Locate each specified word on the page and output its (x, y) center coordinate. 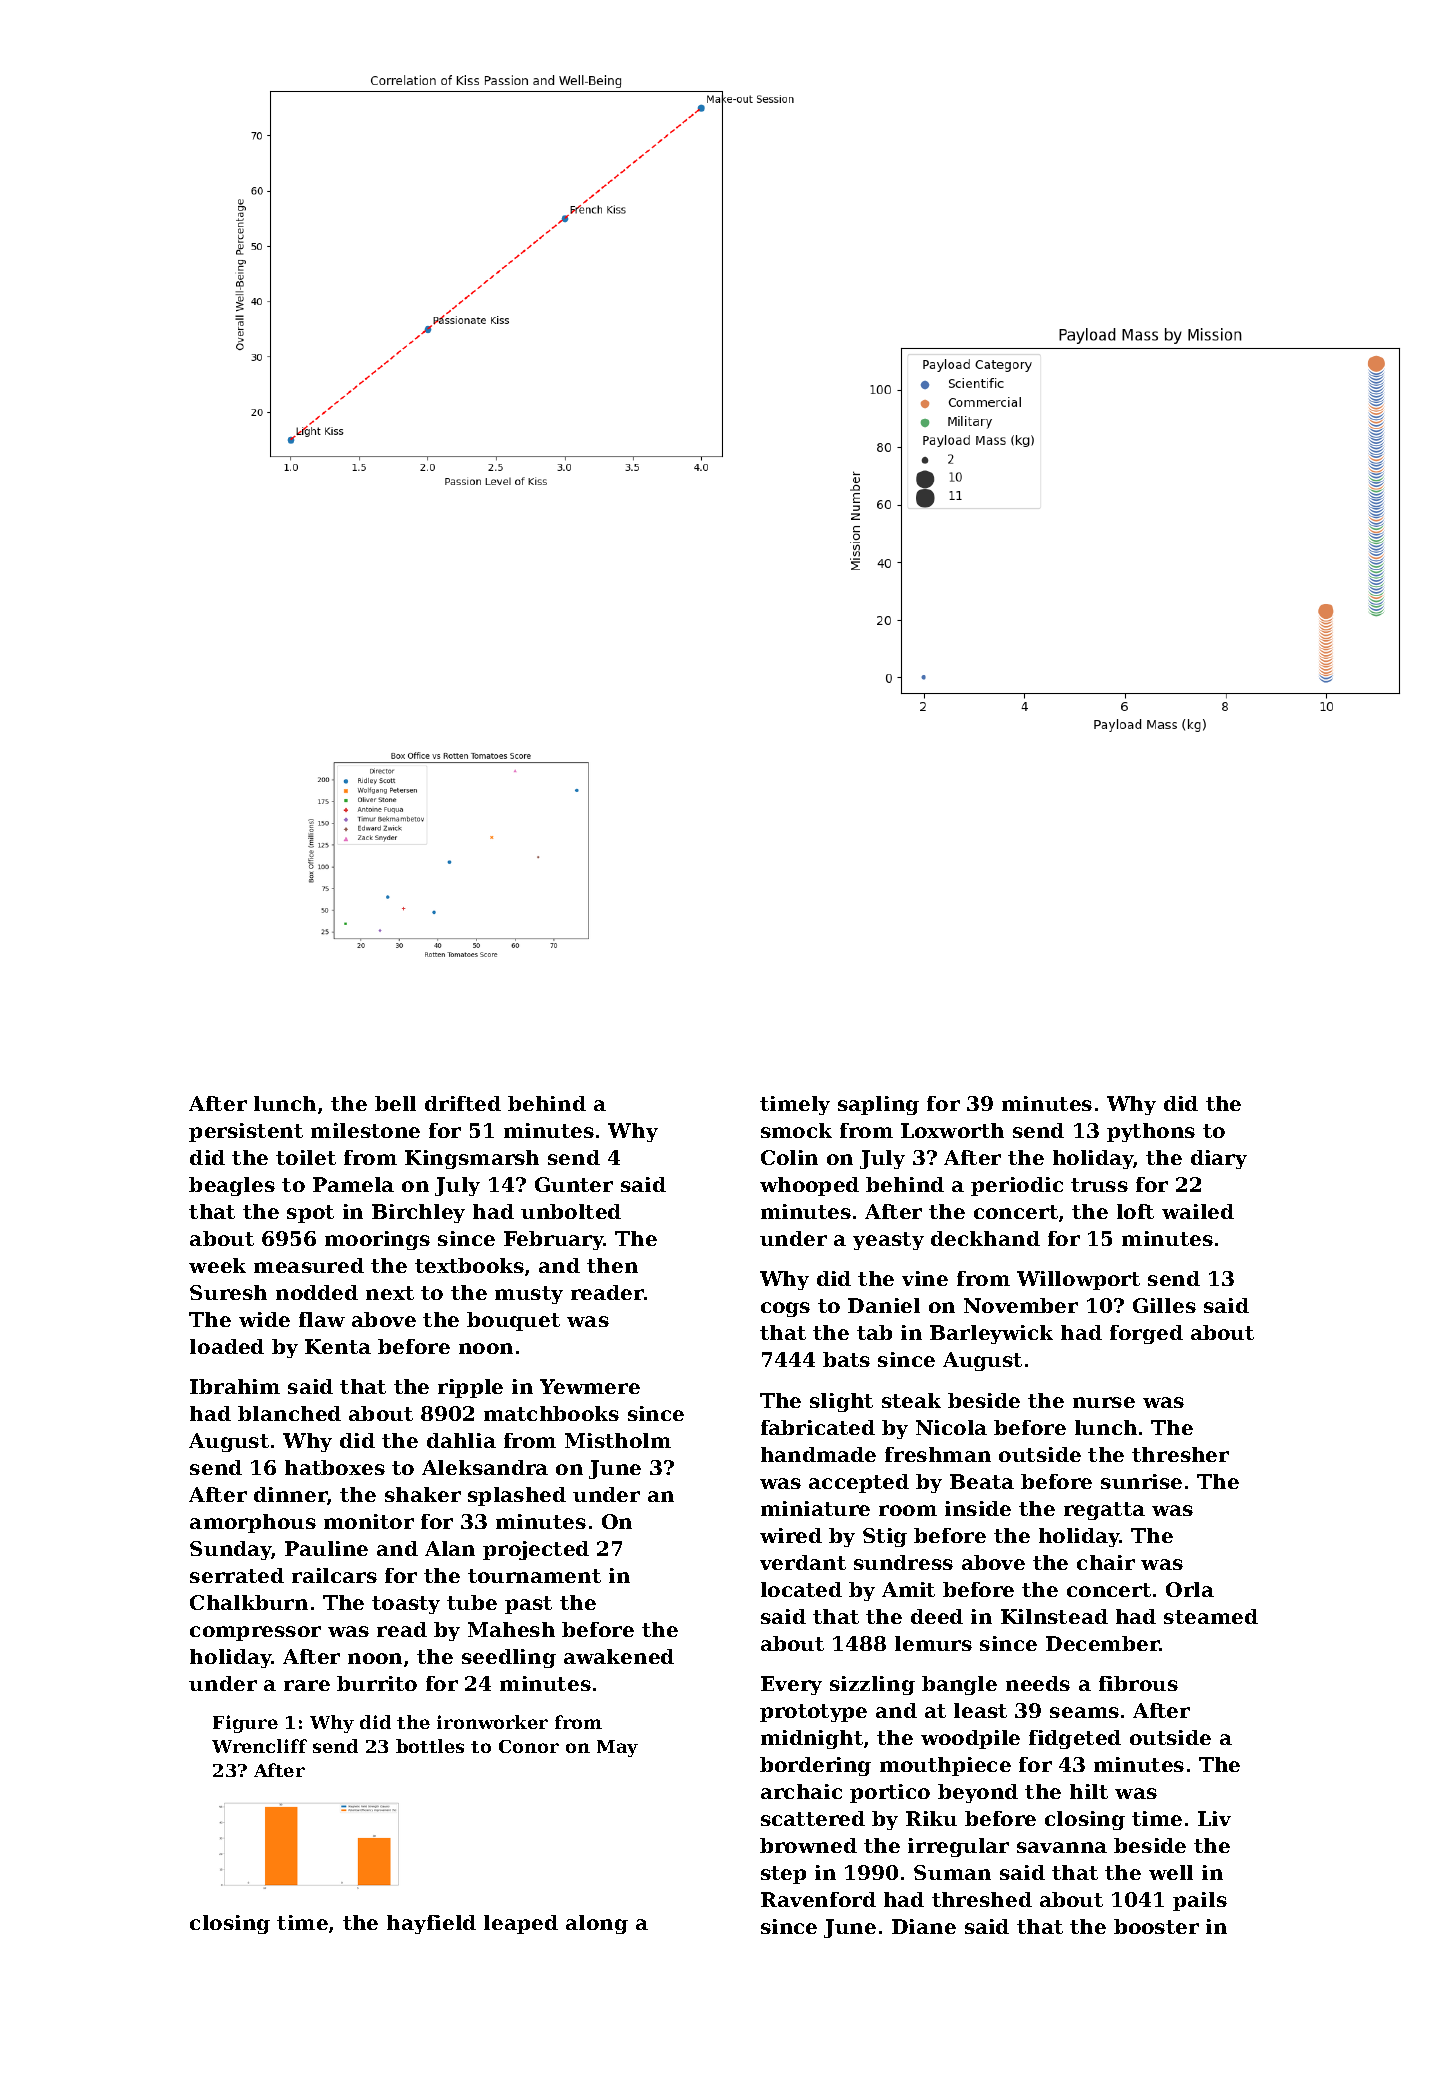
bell (395, 1103)
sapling (878, 1105)
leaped (521, 1924)
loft (1135, 1211)
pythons (1151, 1132)
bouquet (513, 1321)
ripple (470, 1388)
